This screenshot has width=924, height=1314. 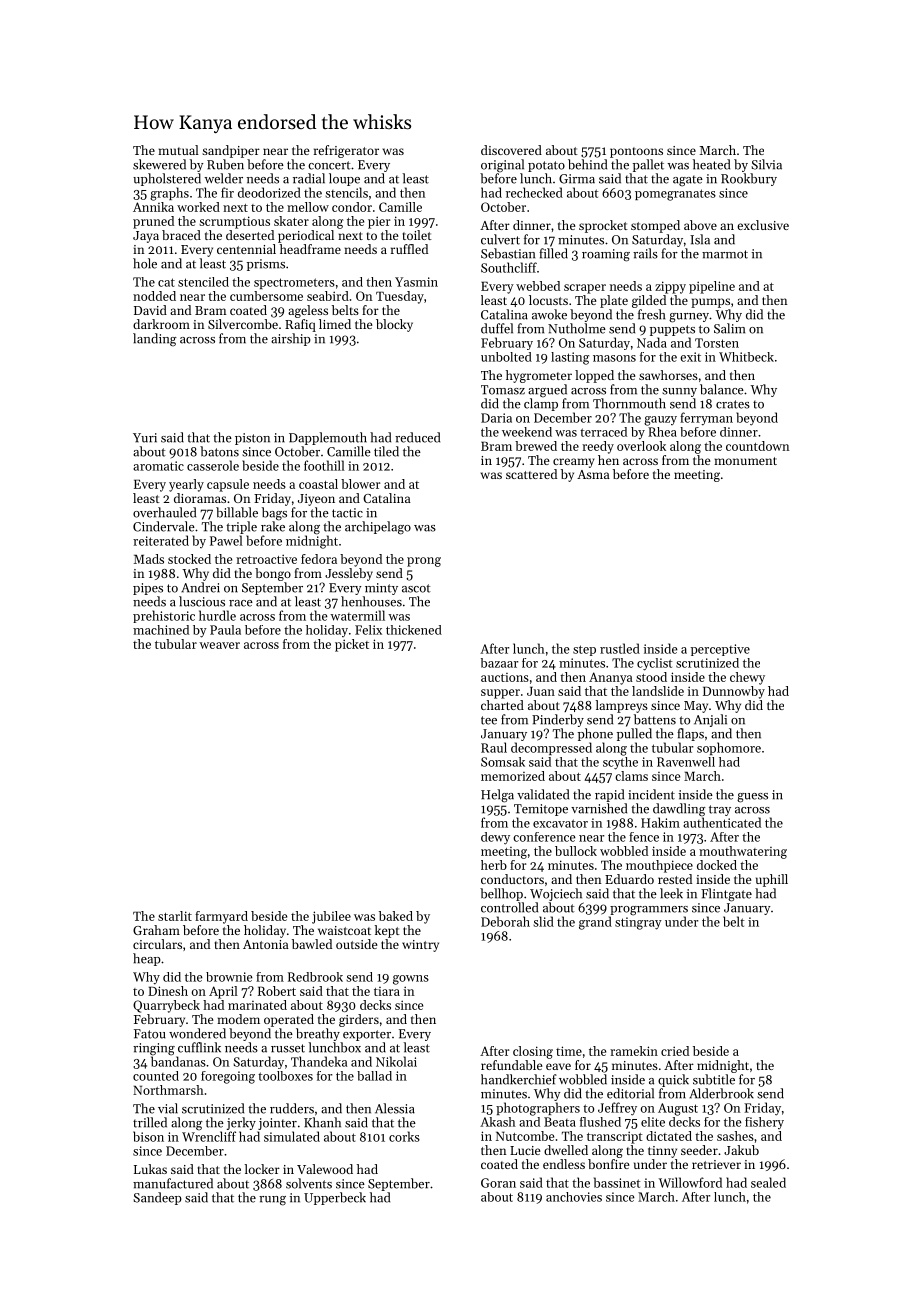 I want to click on machined, so click(x=161, y=630).
